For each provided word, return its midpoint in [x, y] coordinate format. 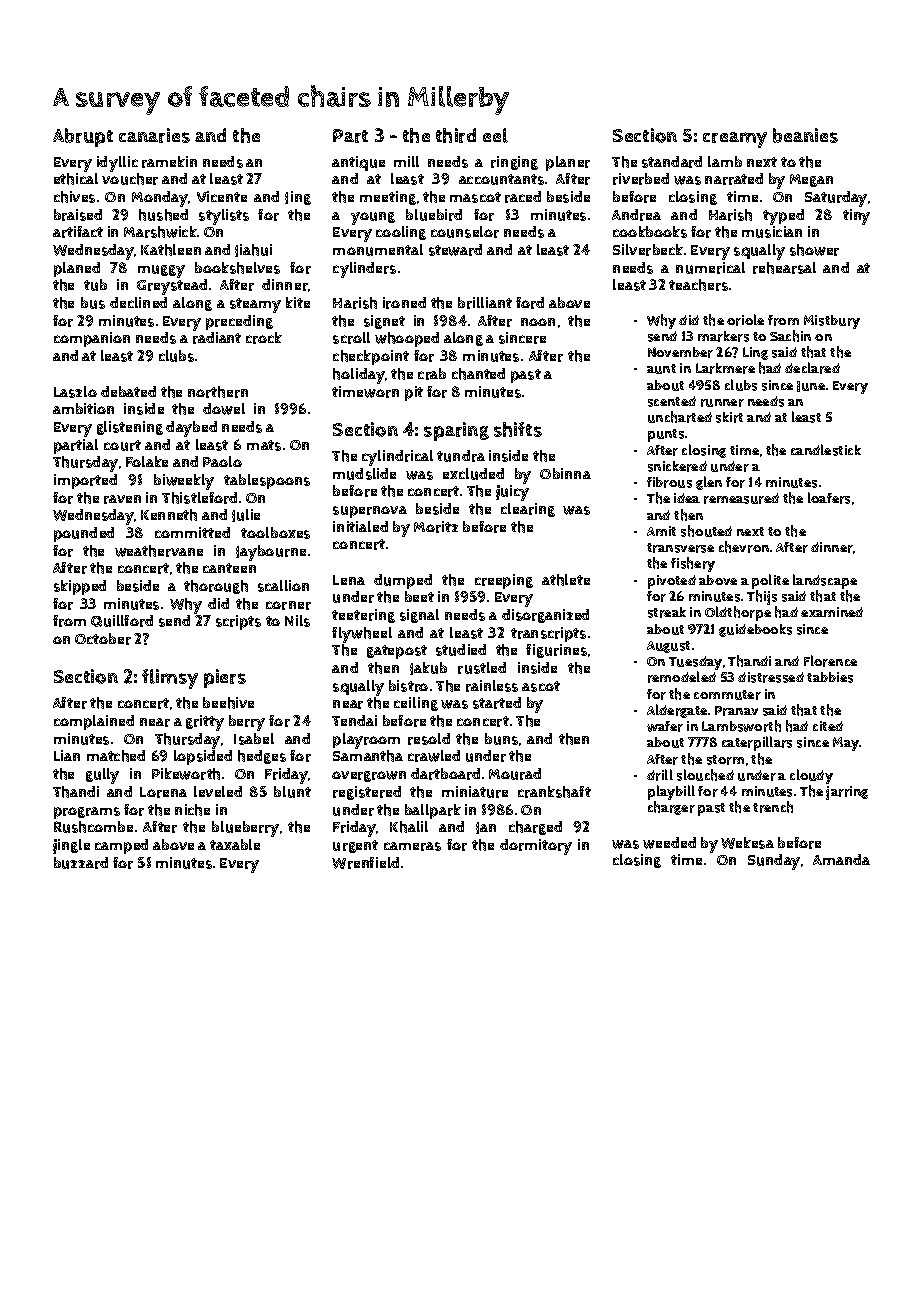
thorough [216, 587]
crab [432, 374]
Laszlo [75, 392]
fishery [693, 564]
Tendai [354, 720]
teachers [698, 285]
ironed [404, 303]
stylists [224, 217]
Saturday [836, 199]
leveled [218, 791]
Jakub [428, 668]
